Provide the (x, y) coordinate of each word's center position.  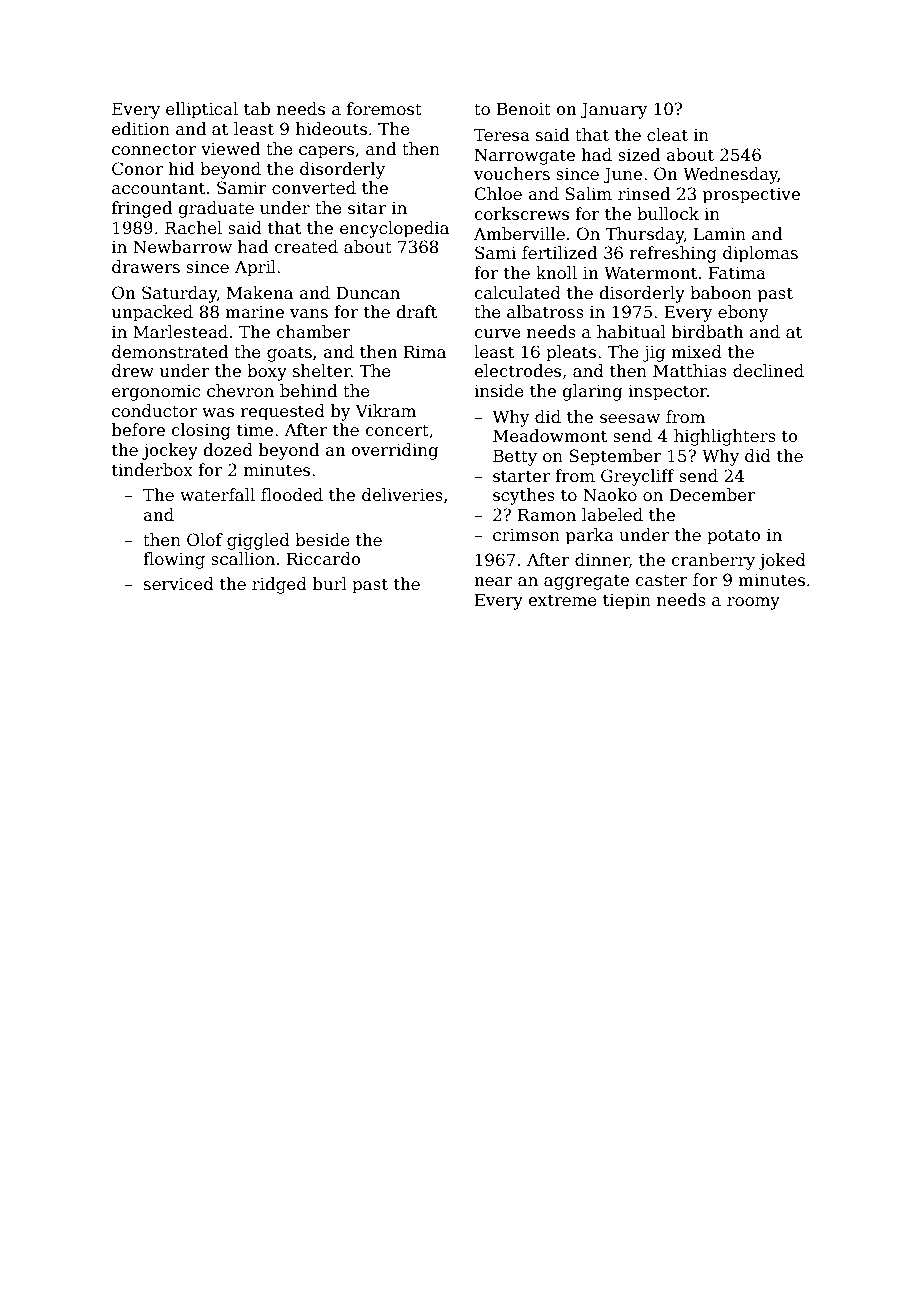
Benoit (524, 109)
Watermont (650, 273)
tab (257, 109)
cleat (667, 135)
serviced (179, 584)
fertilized (559, 253)
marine (254, 312)
